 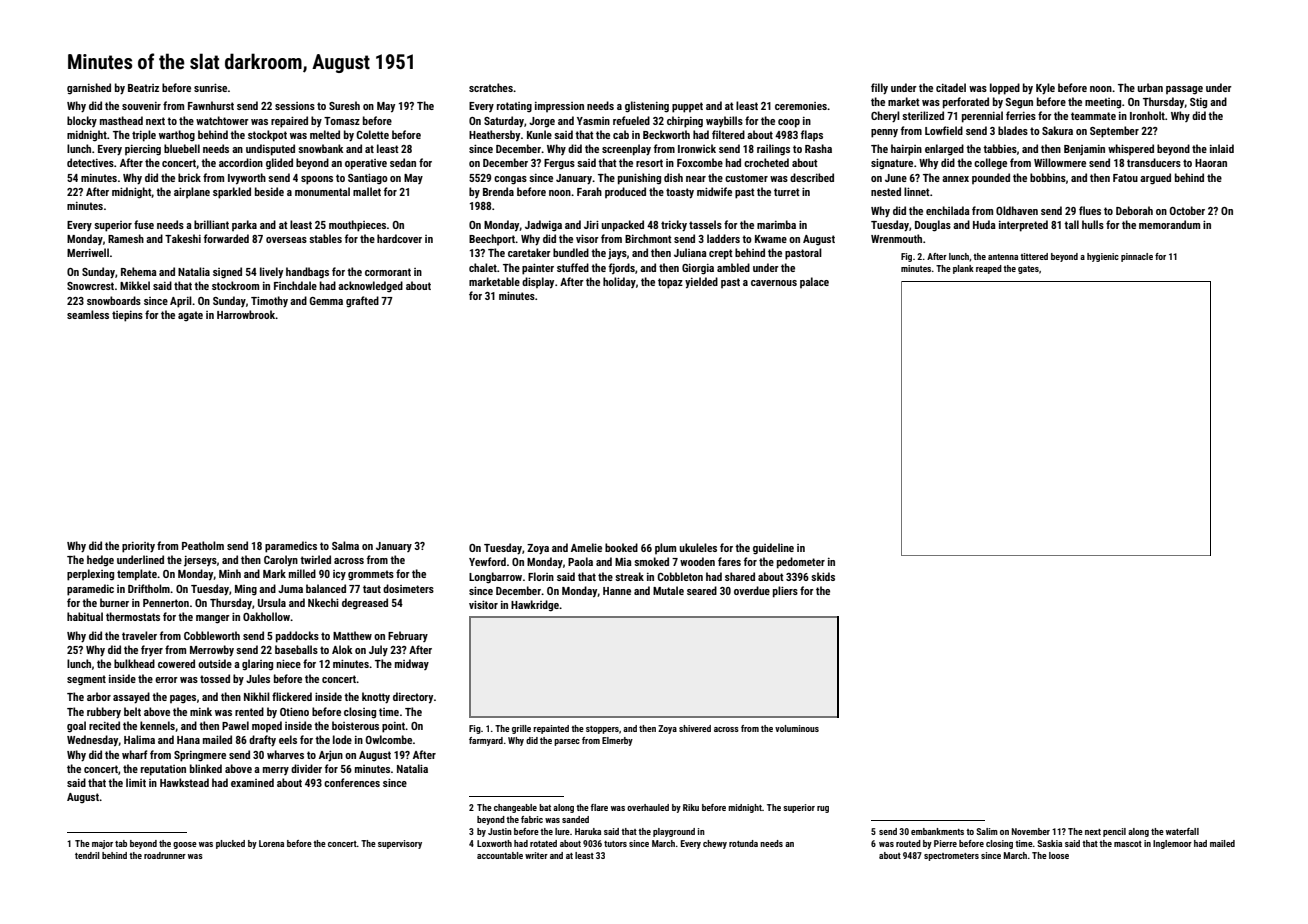 I want to click on limit, so click(x=136, y=782).
